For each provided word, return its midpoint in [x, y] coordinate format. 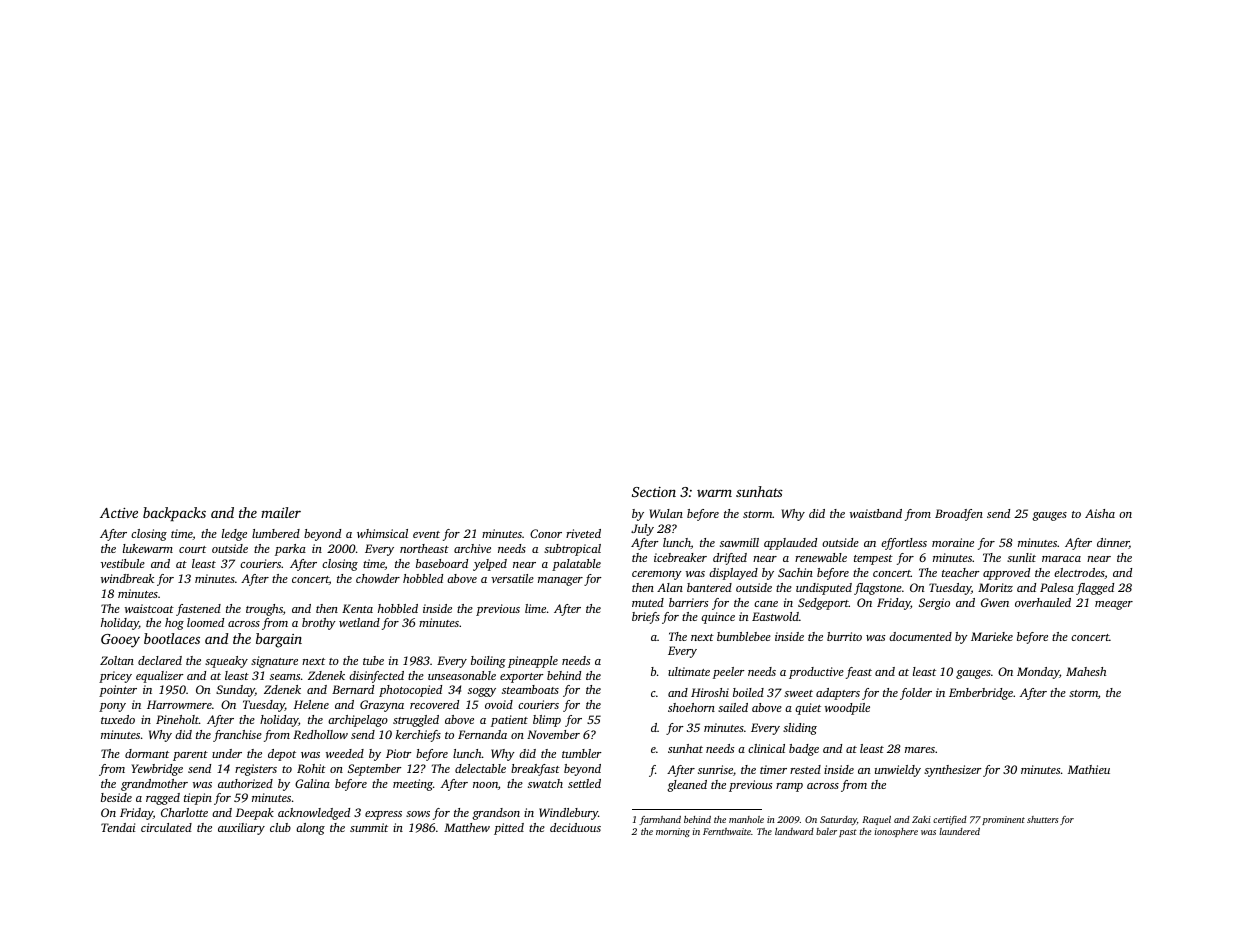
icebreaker [680, 557]
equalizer [160, 677]
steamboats [530, 689]
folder [916, 694]
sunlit [1021, 557]
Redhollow [320, 734]
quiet [808, 709]
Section [654, 492]
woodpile [847, 709]
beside [116, 797]
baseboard [442, 563]
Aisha [1100, 513]
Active [119, 513]
